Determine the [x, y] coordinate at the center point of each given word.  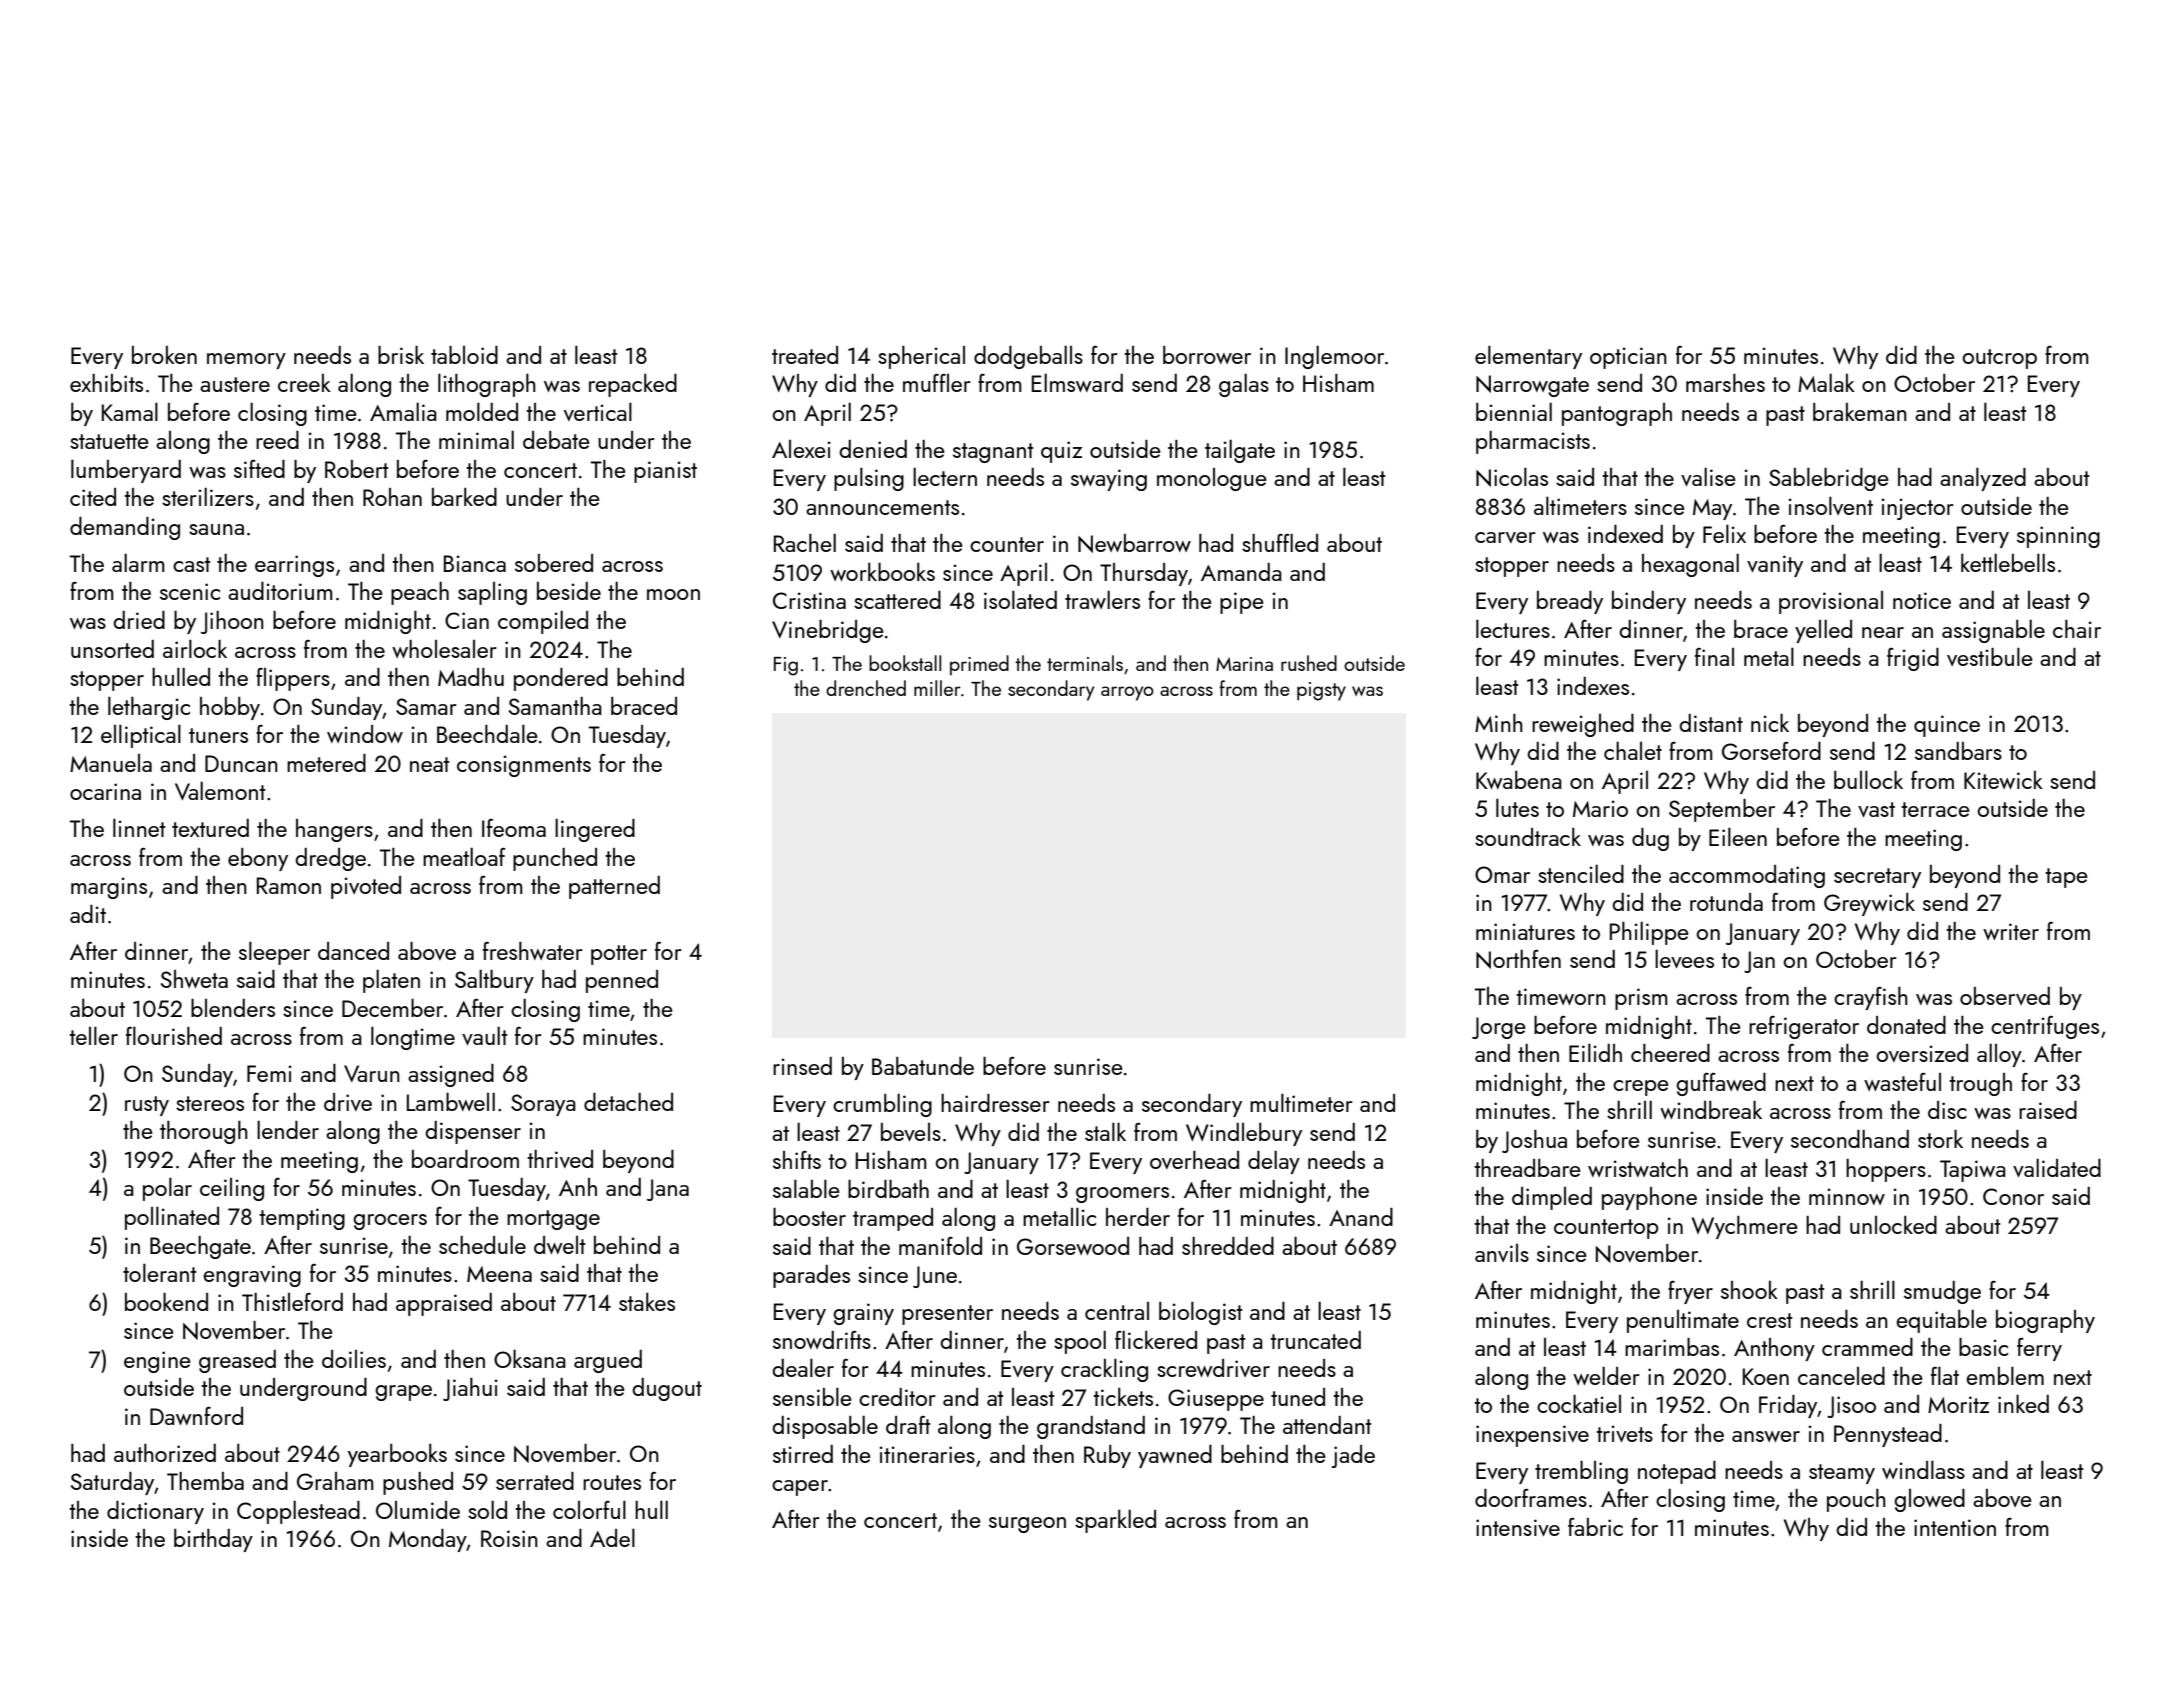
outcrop [1999, 359]
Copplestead [298, 1512]
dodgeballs [1028, 357]
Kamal [130, 411]
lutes [1517, 807]
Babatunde [923, 1066]
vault [485, 1035]
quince [1947, 726]
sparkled [1115, 1521]
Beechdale [487, 733]
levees [1684, 958]
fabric [1595, 1526]
